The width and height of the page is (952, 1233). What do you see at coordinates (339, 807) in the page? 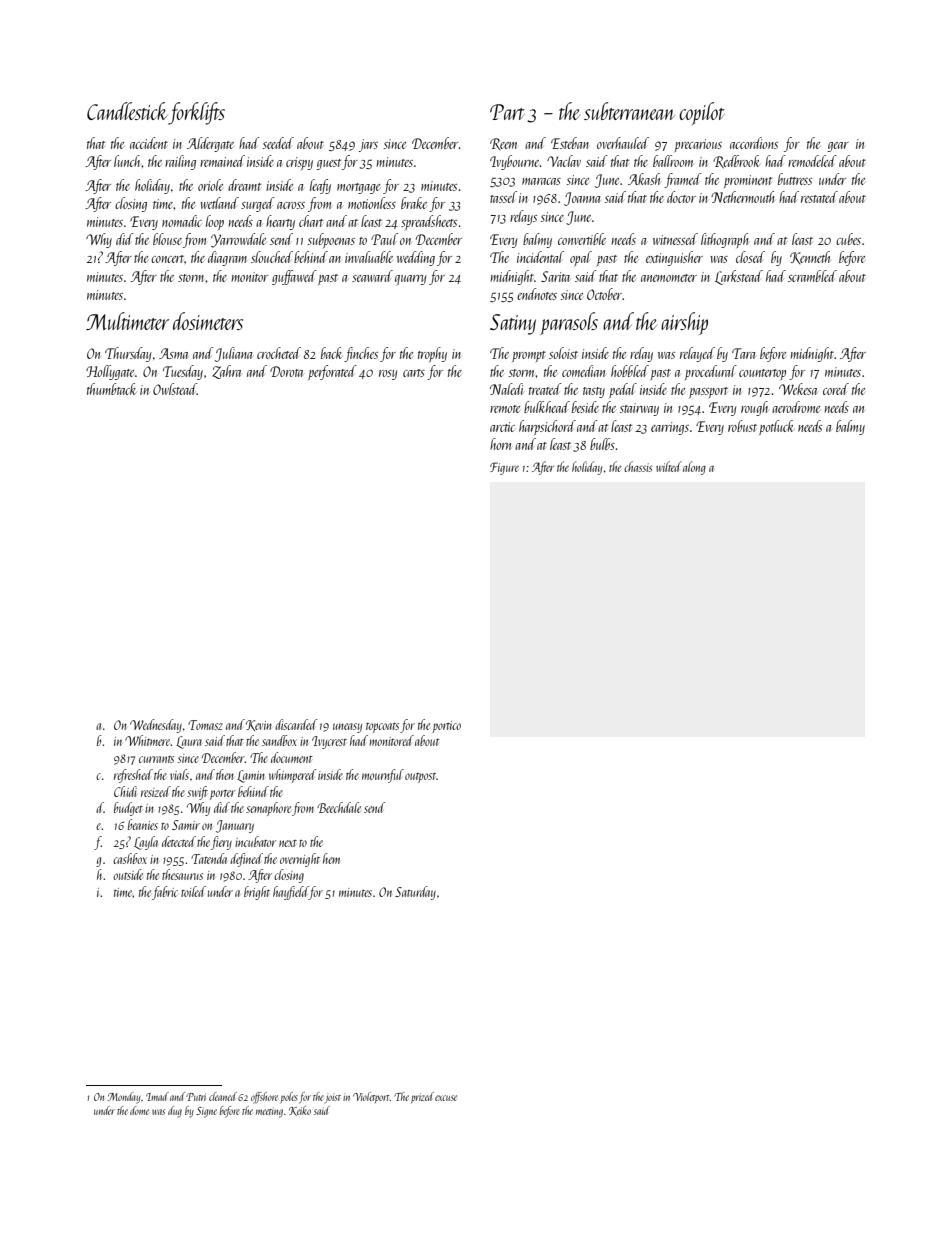
I see `Beechdale` at bounding box center [339, 807].
